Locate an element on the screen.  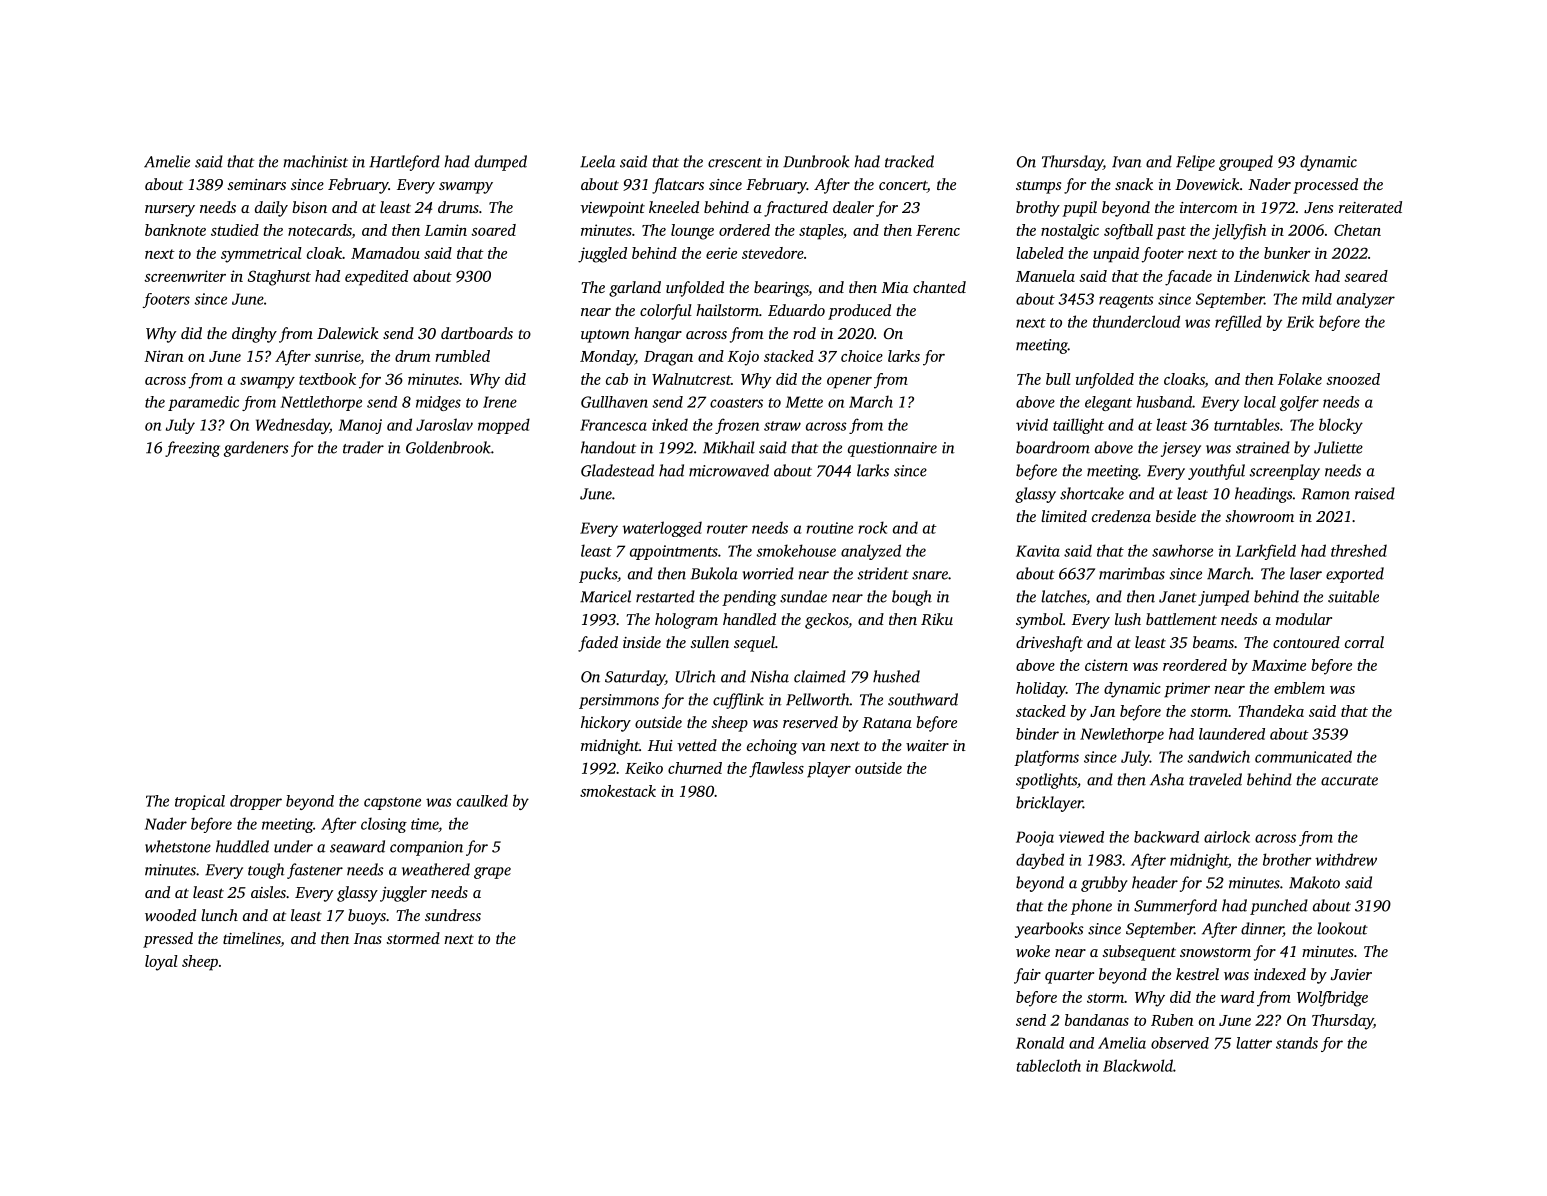
flawless is located at coordinates (776, 770).
